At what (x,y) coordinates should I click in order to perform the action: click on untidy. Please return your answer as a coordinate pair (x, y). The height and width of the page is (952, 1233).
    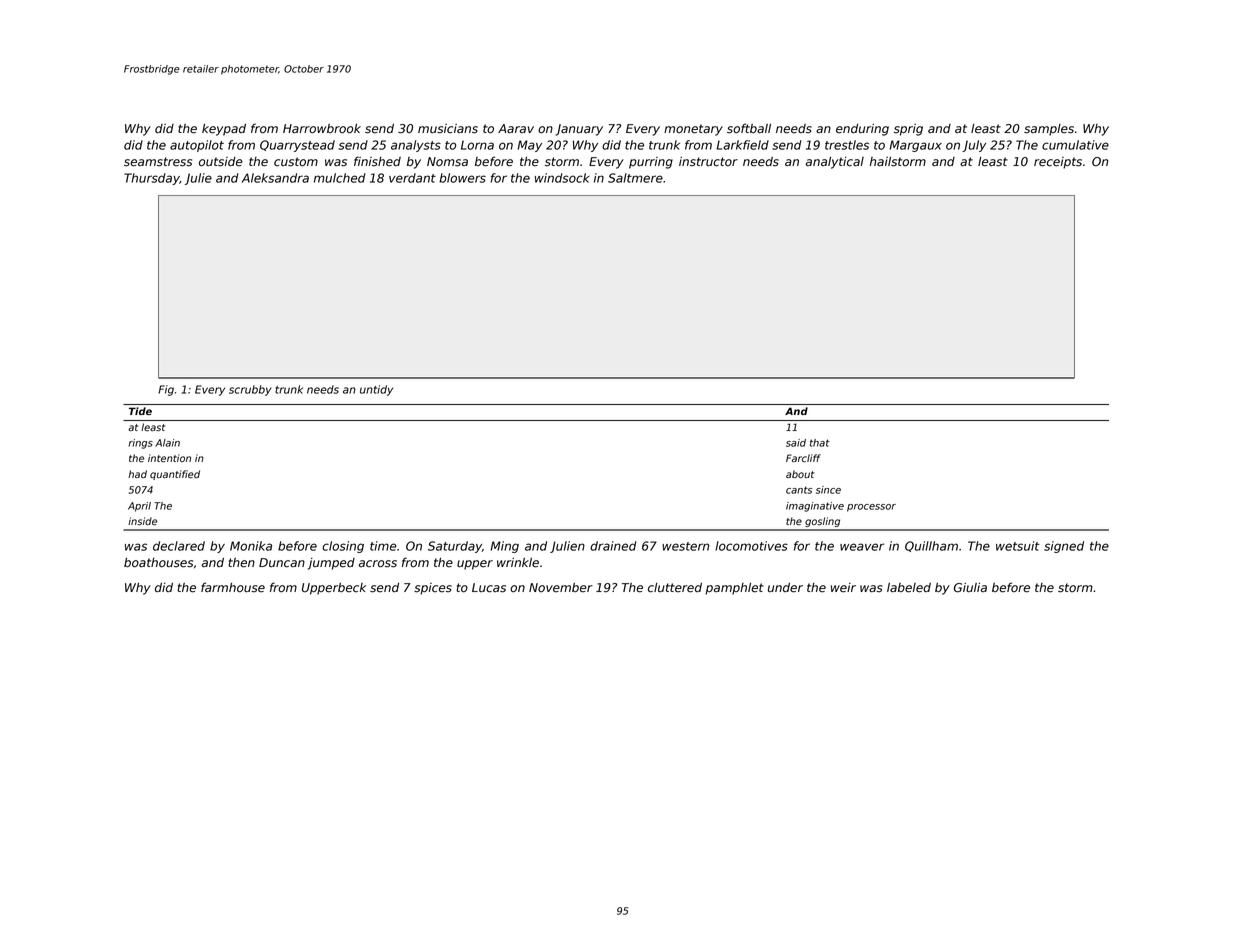
    Looking at the image, I should click on (376, 390).
